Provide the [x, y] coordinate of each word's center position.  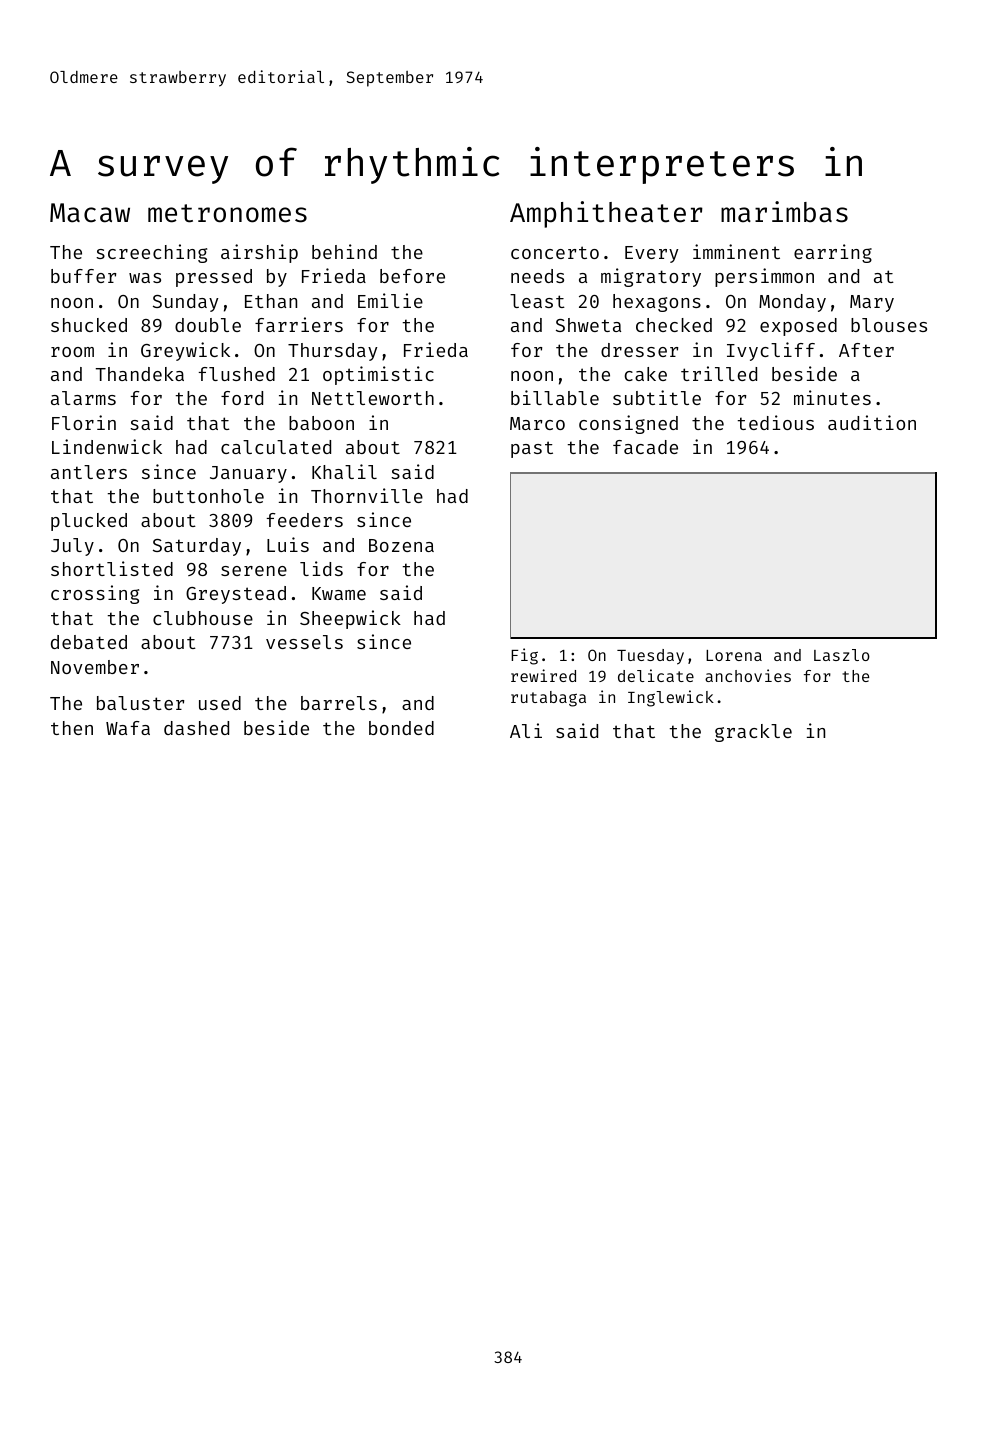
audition [872, 422]
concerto [555, 252]
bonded [401, 728]
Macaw [90, 213]
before [412, 276]
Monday [792, 303]
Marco [537, 423]
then [72, 728]
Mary [872, 303]
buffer [83, 276]
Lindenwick [107, 446]
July [72, 547]
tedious [776, 422]
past [532, 449]
